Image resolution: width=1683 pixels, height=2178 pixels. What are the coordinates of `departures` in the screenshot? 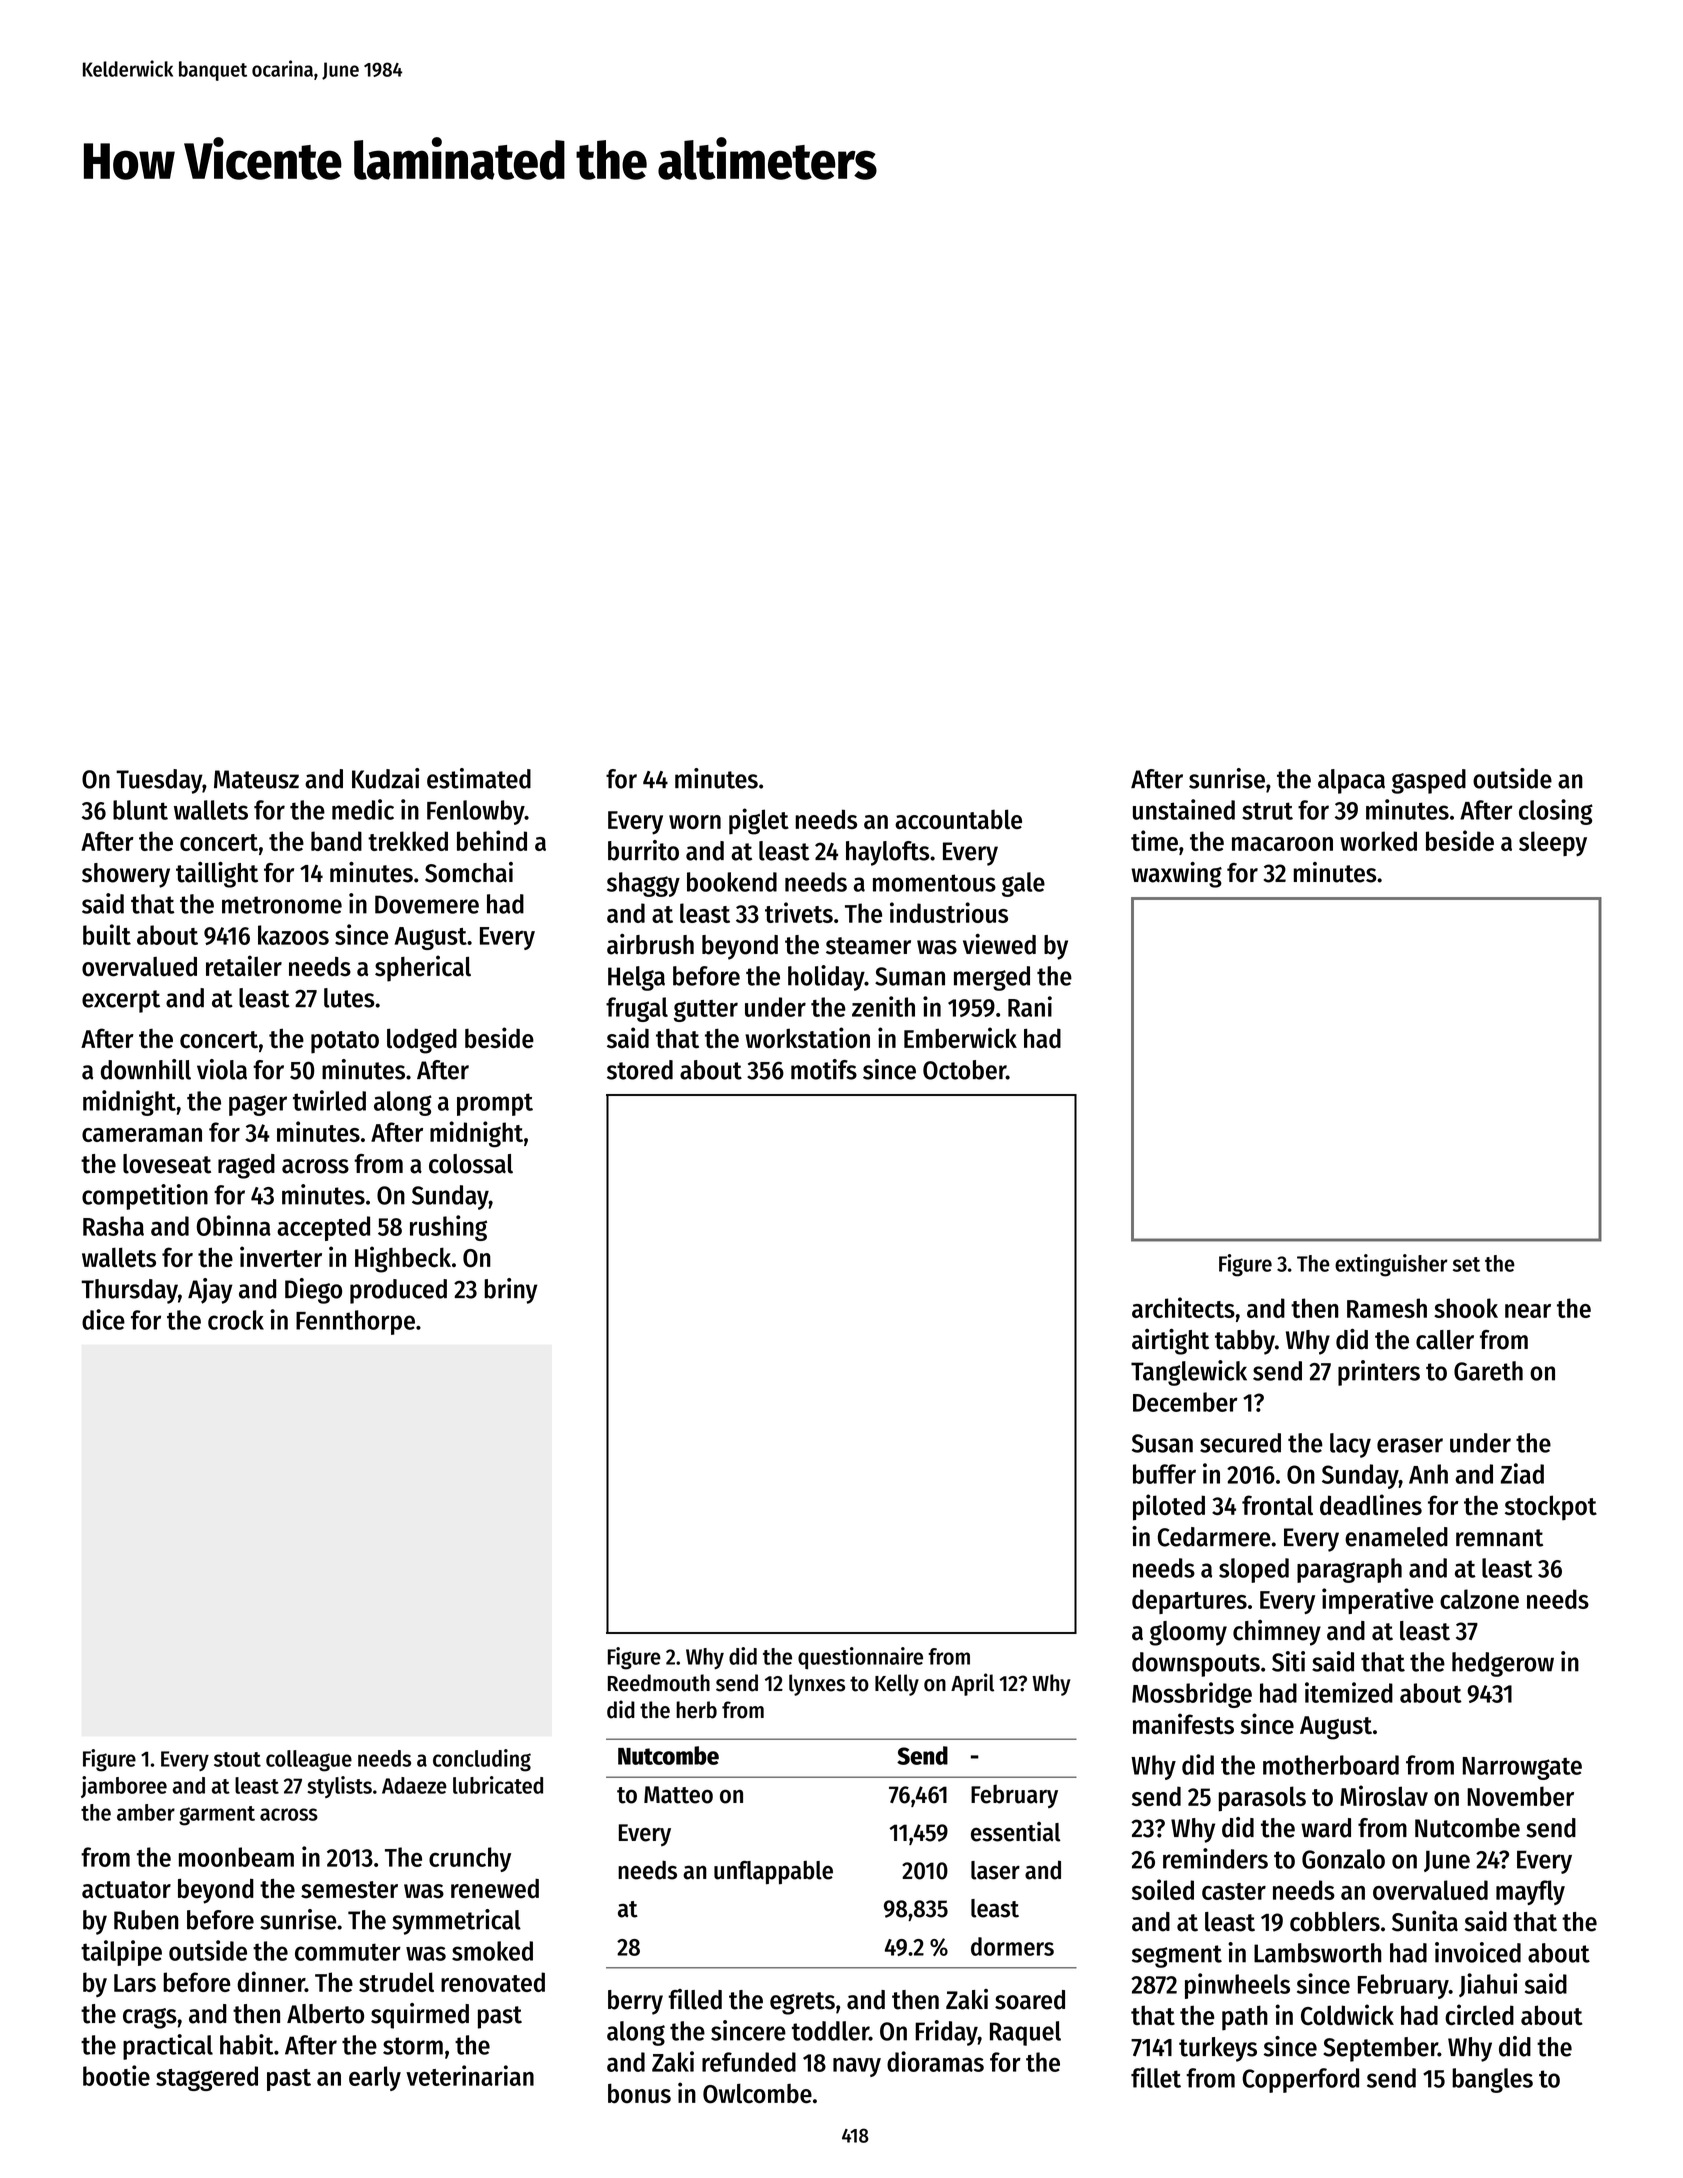 It's located at (1189, 1601).
